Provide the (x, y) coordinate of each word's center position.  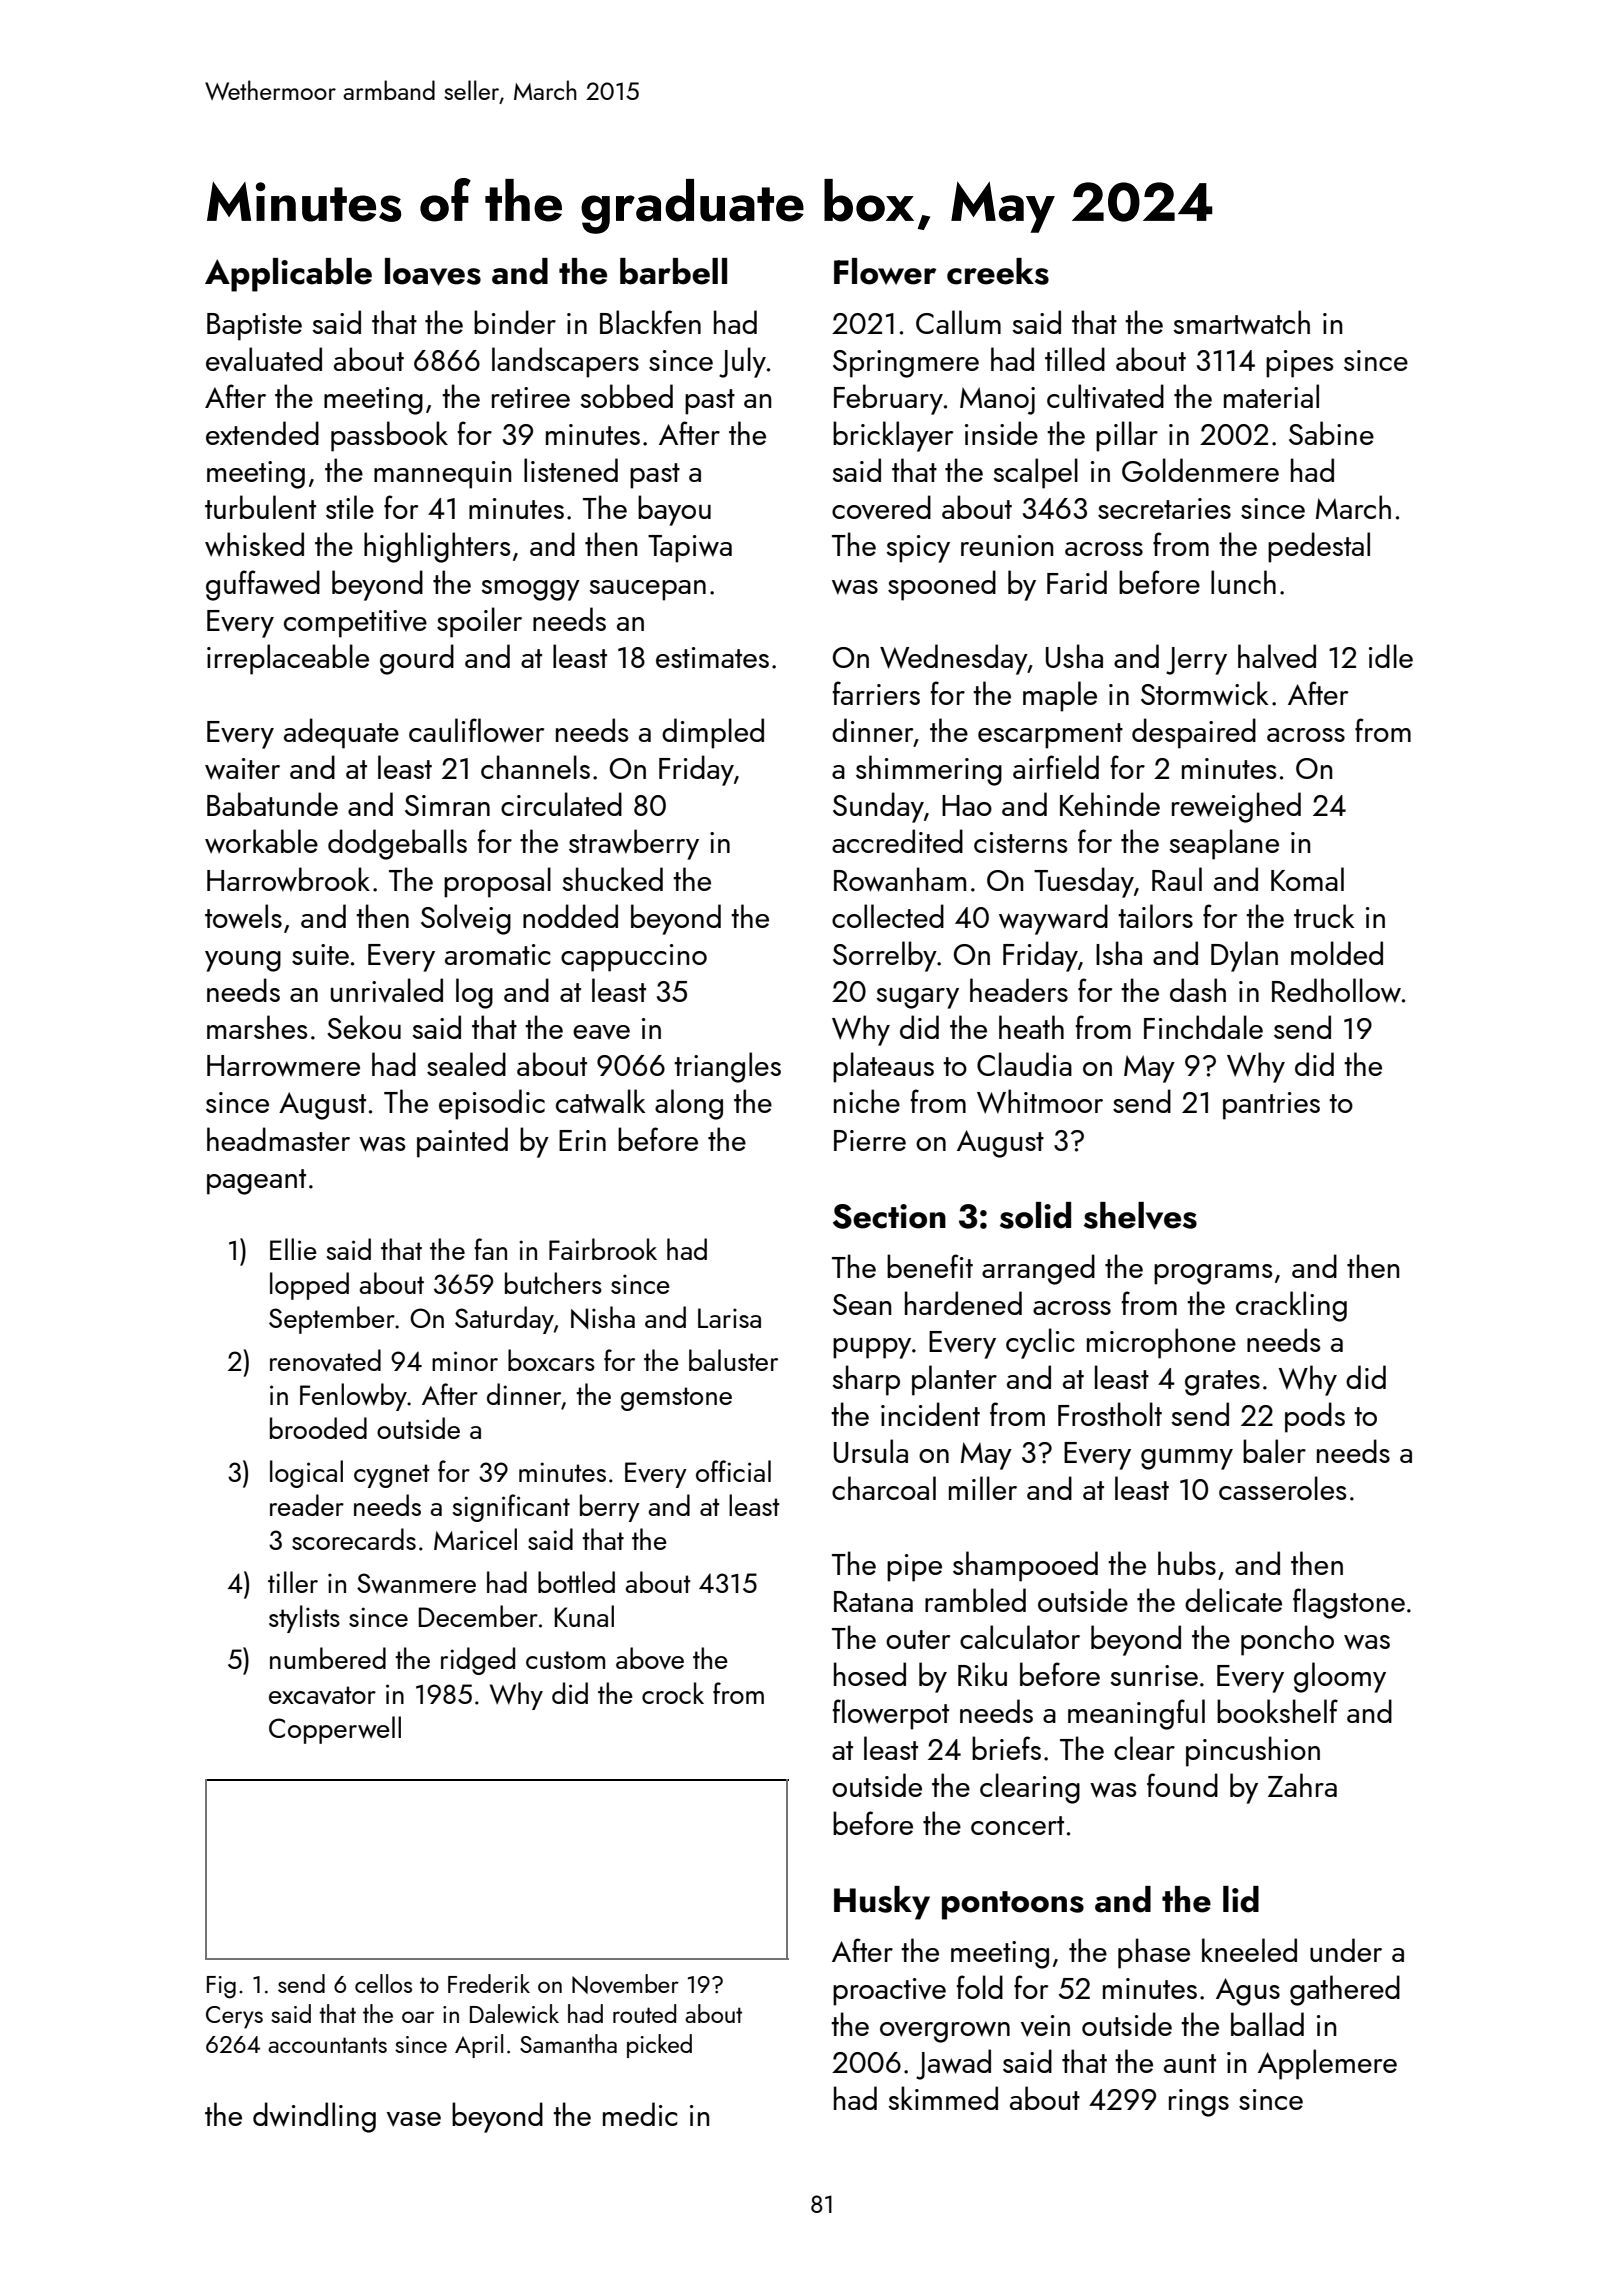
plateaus (883, 1067)
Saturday (504, 1320)
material (1271, 396)
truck (1324, 916)
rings (1199, 2103)
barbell (673, 271)
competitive (355, 624)
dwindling (314, 2117)
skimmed (943, 2098)
